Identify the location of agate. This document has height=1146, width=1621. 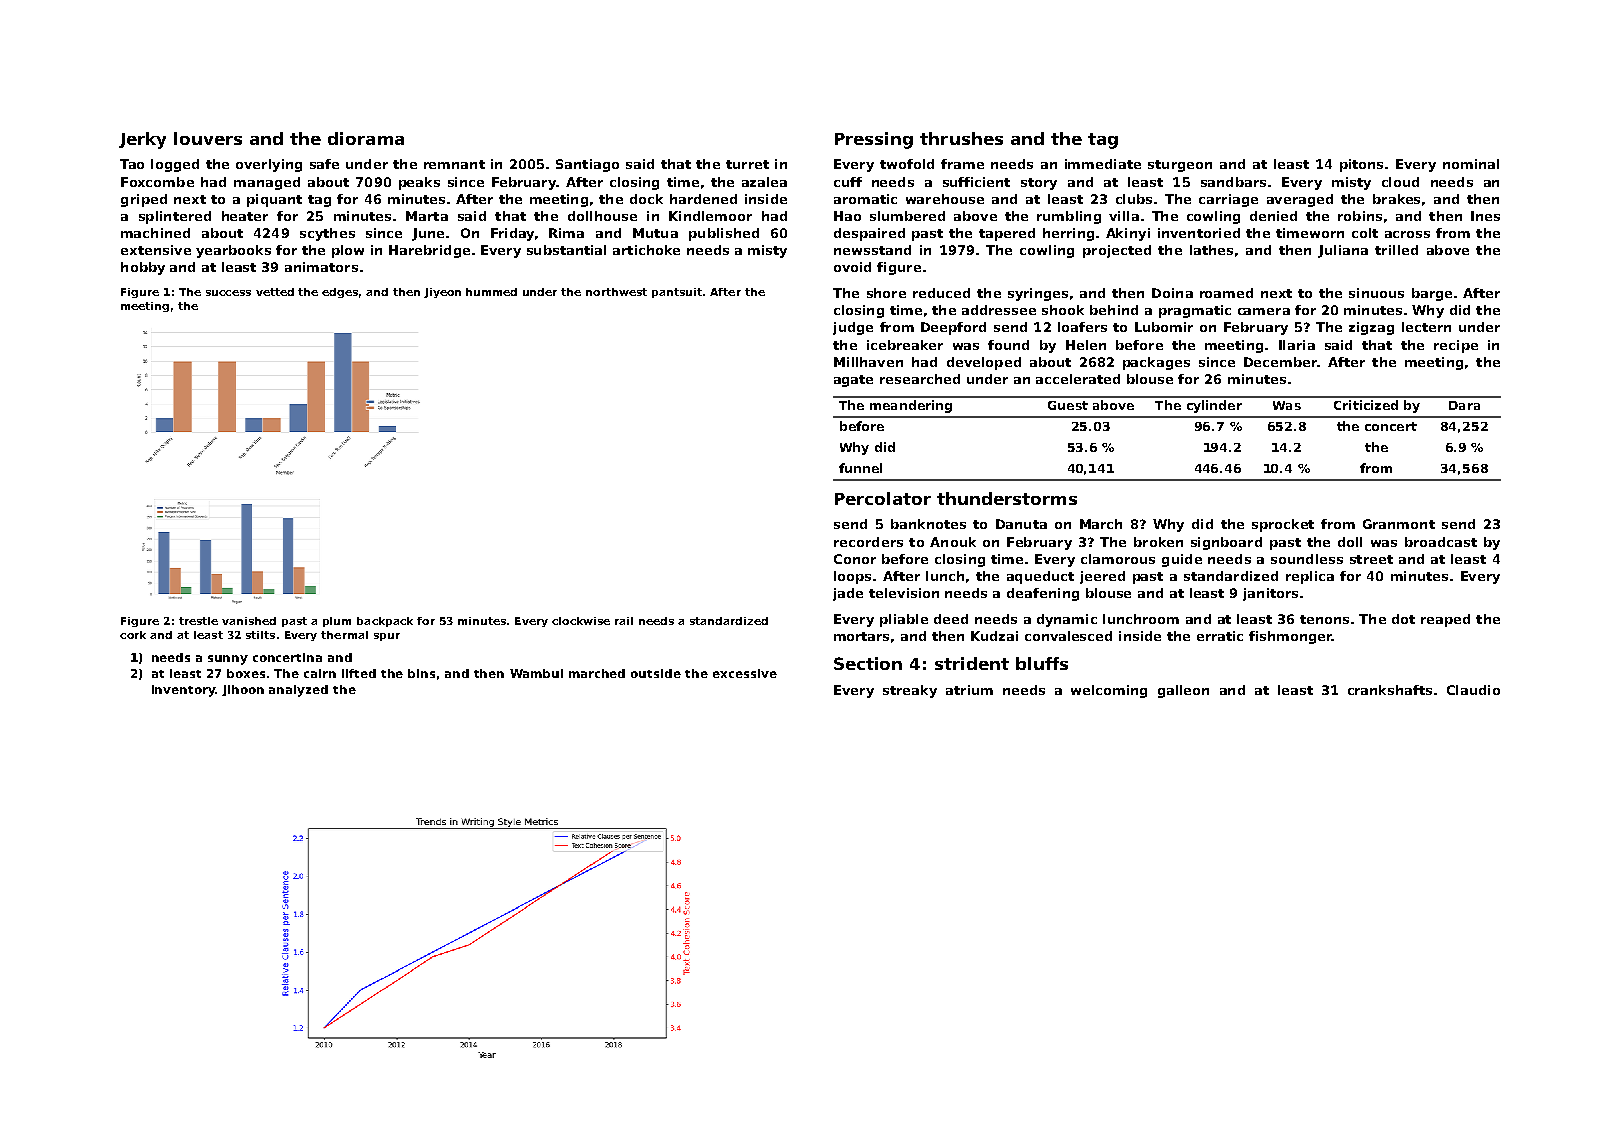
(853, 381).
